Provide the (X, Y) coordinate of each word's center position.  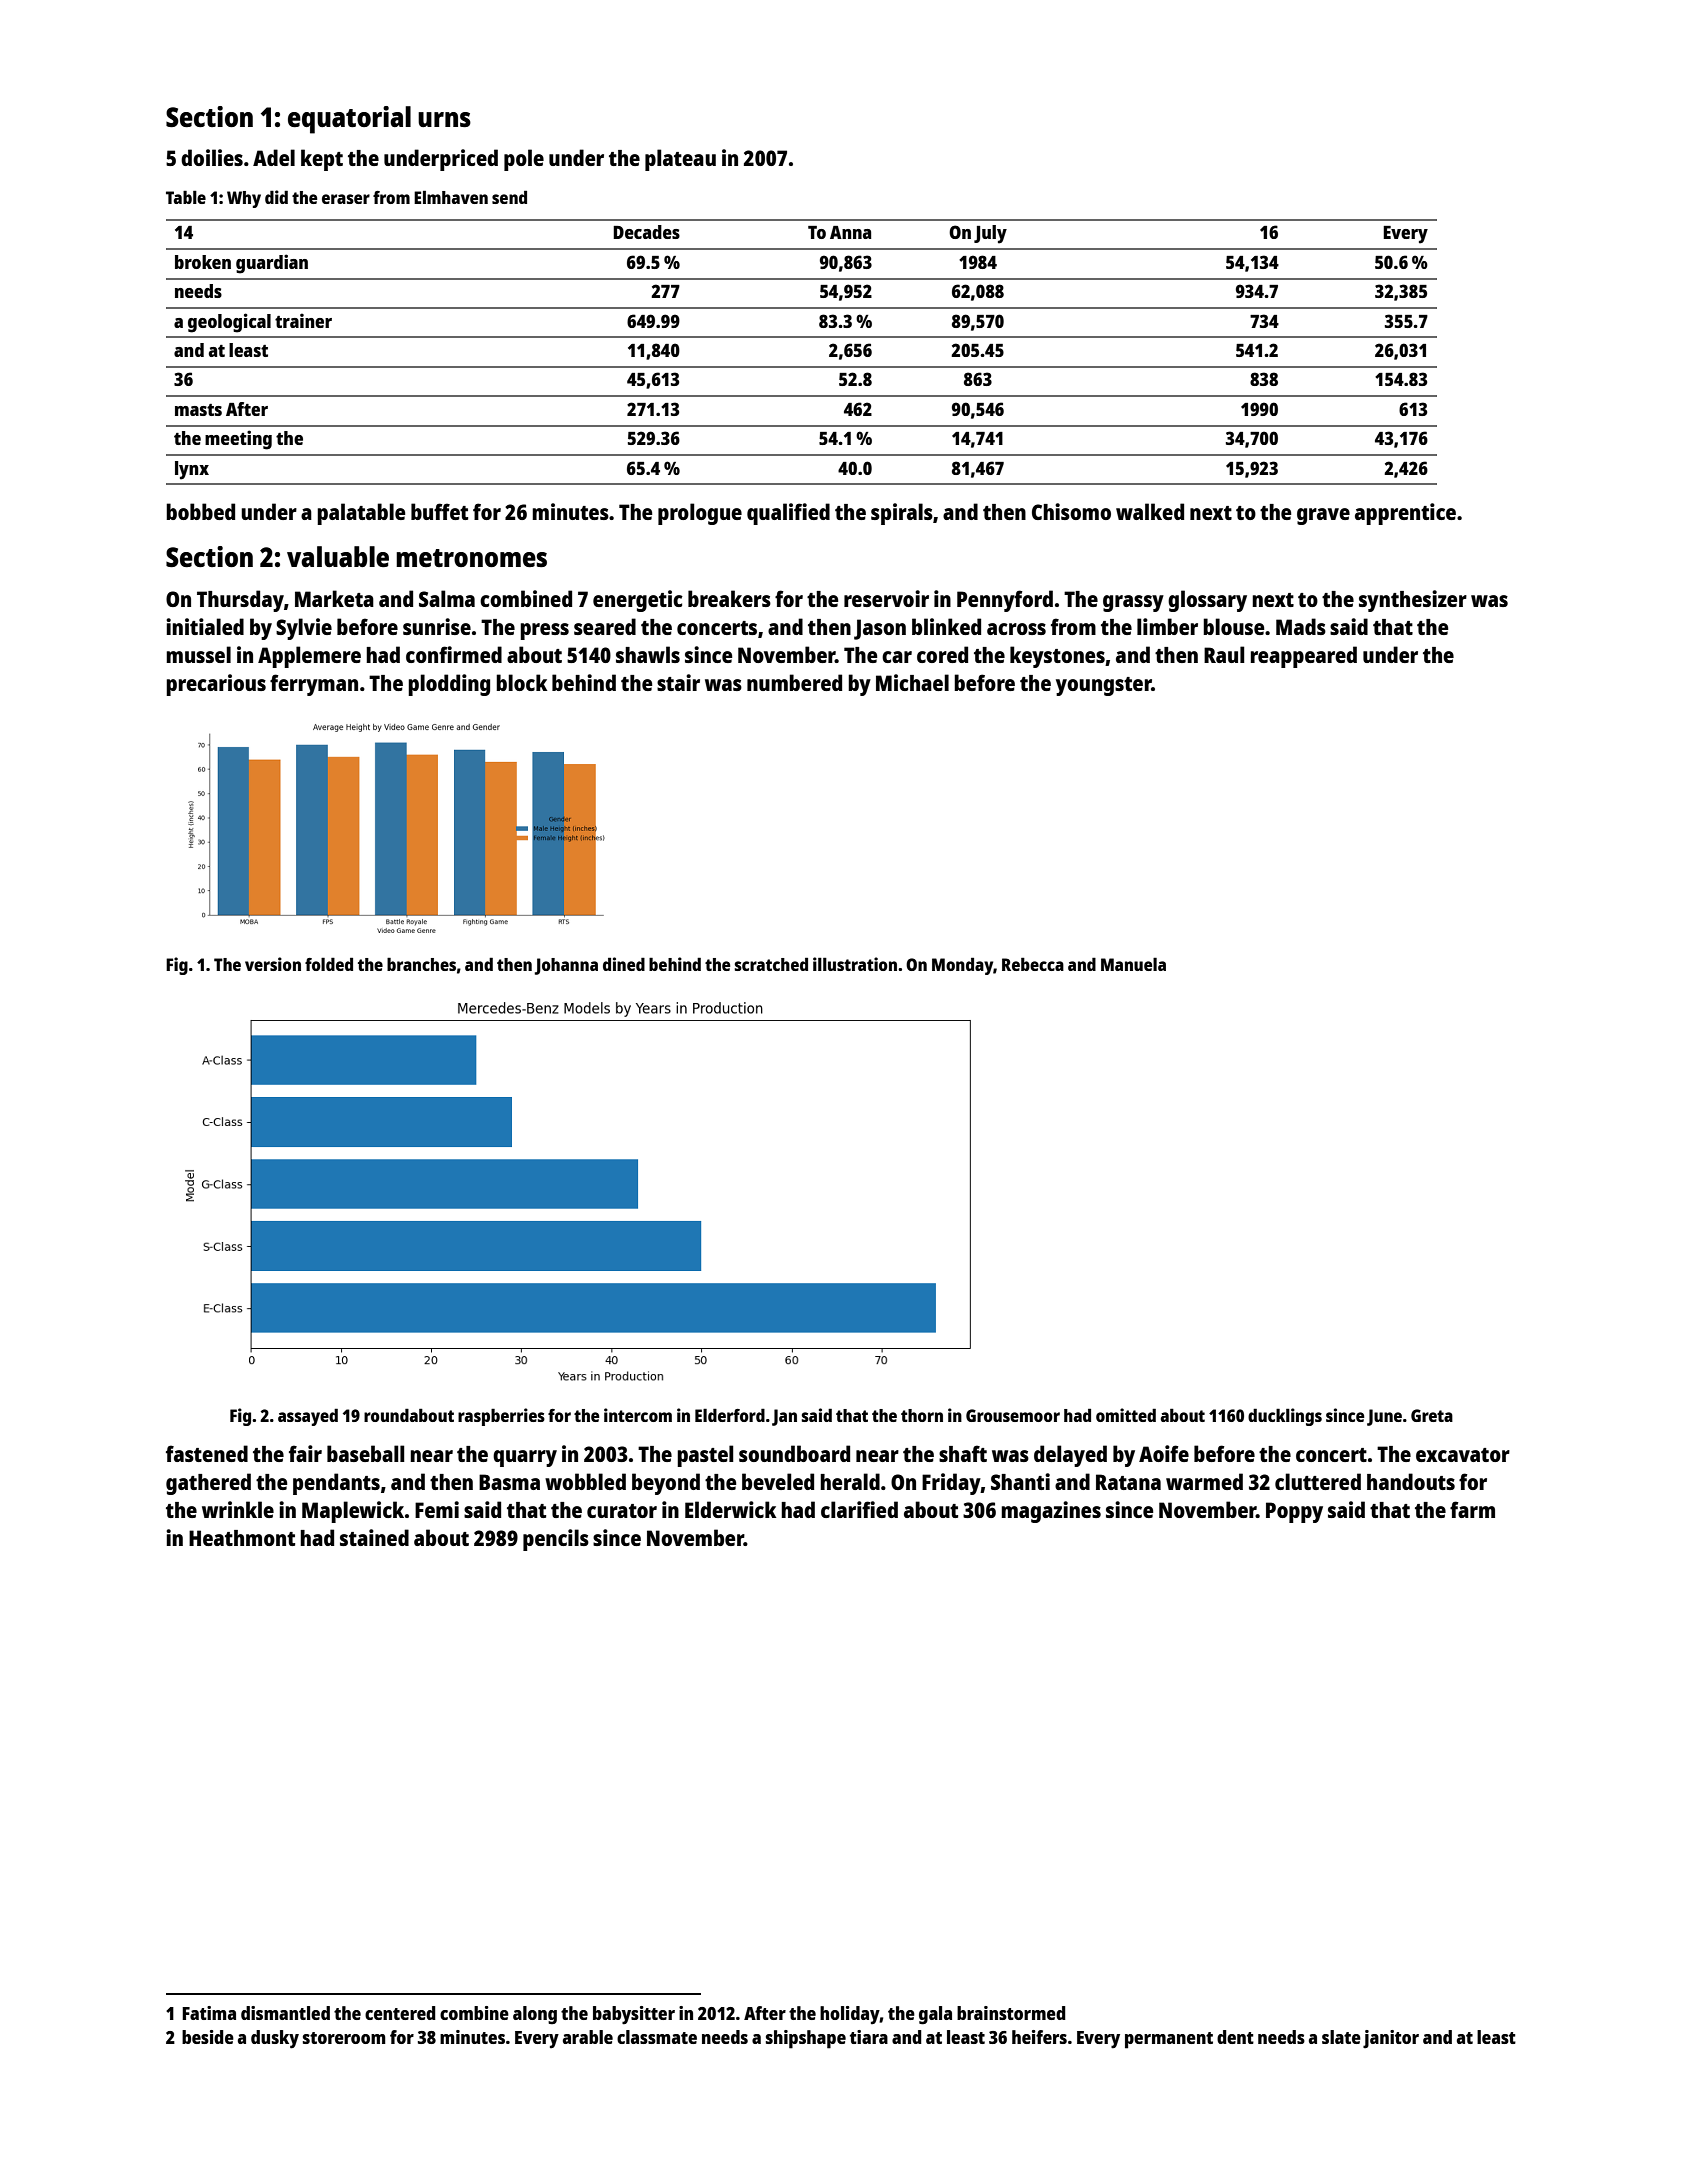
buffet (439, 511)
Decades (646, 232)
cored (942, 654)
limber (1167, 626)
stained (374, 1537)
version (273, 964)
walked (1150, 511)
